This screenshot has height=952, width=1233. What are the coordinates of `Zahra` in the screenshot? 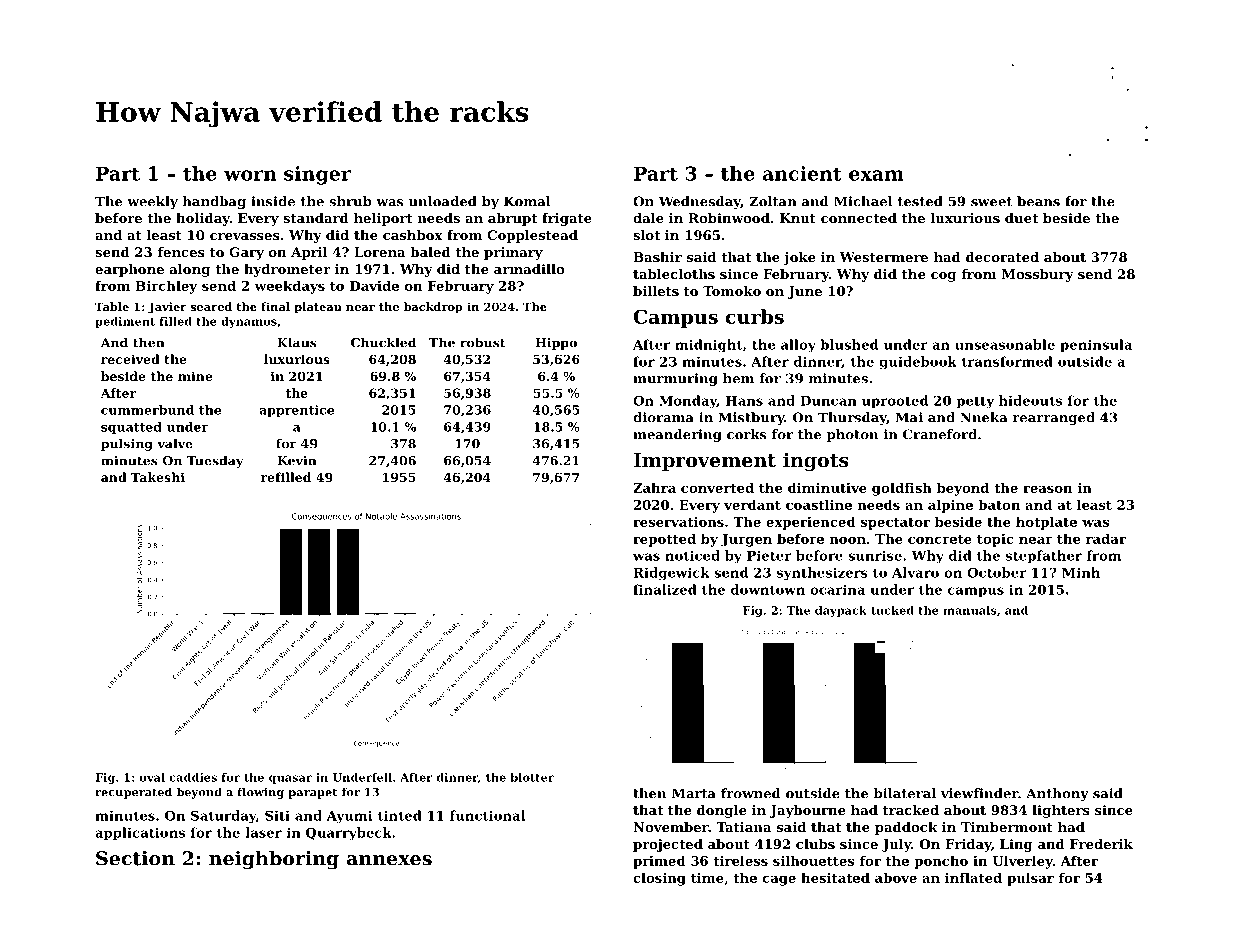 It's located at (654, 487).
